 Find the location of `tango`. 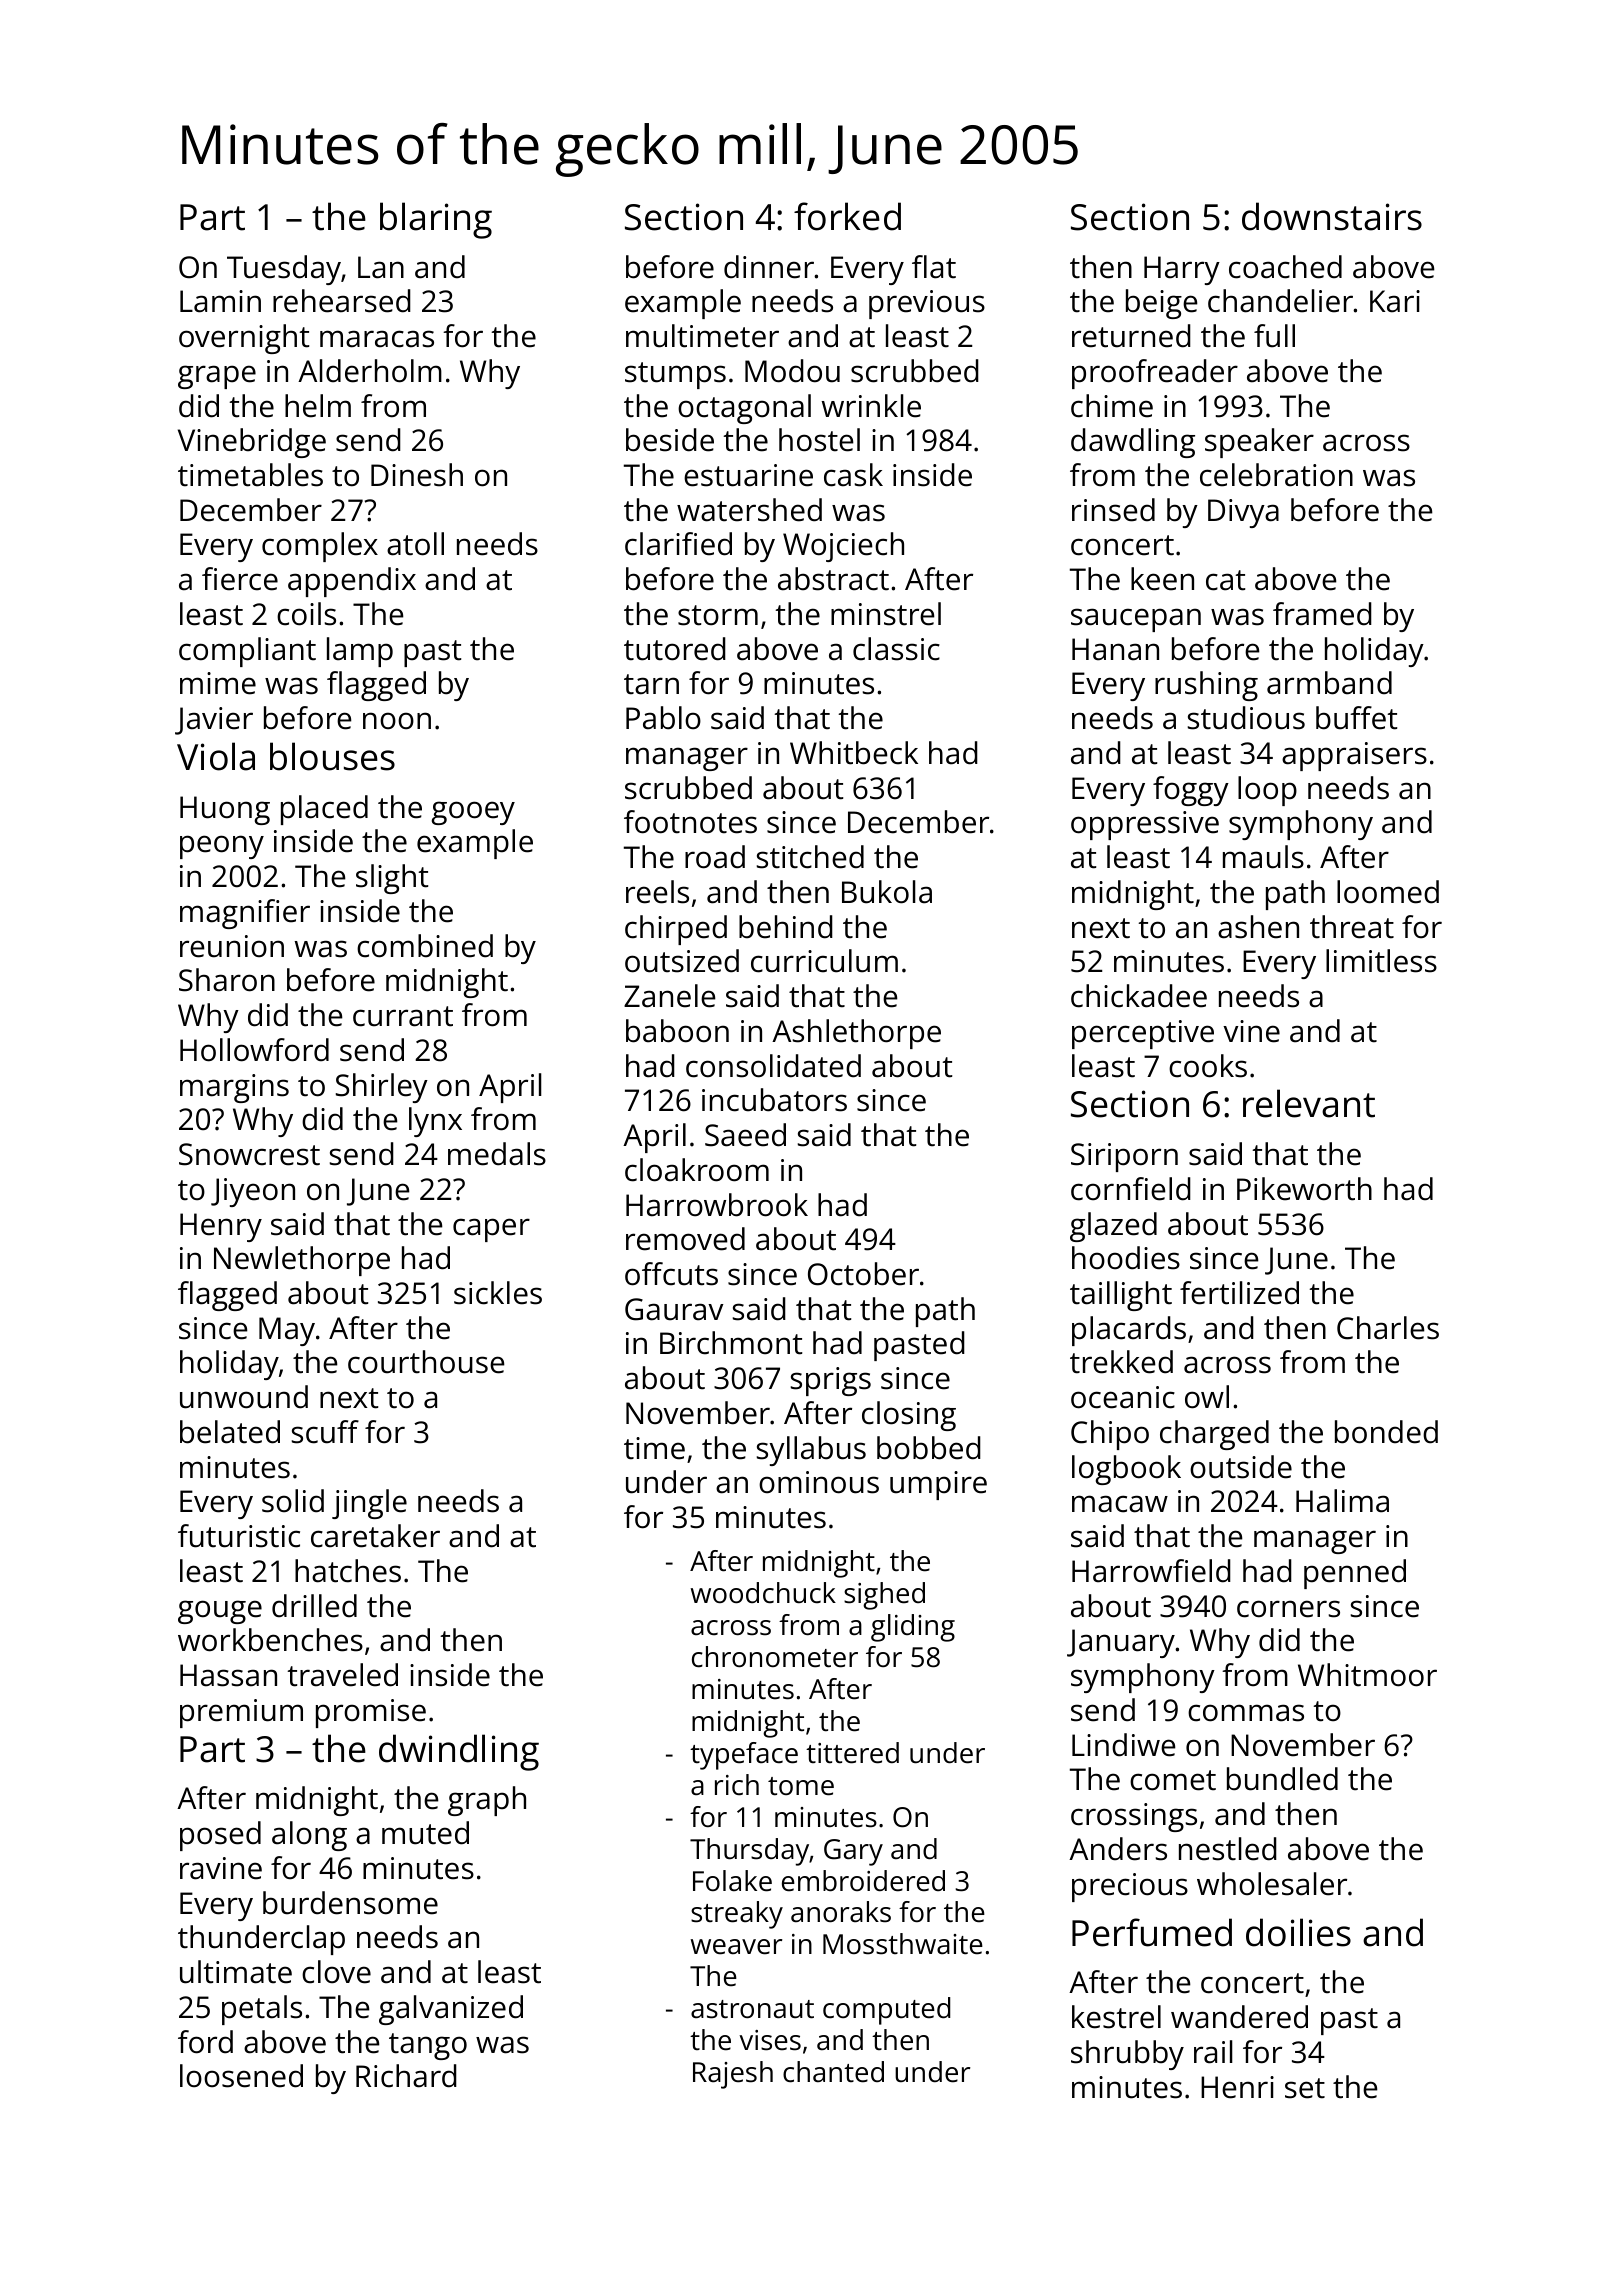

tango is located at coordinates (428, 2046).
